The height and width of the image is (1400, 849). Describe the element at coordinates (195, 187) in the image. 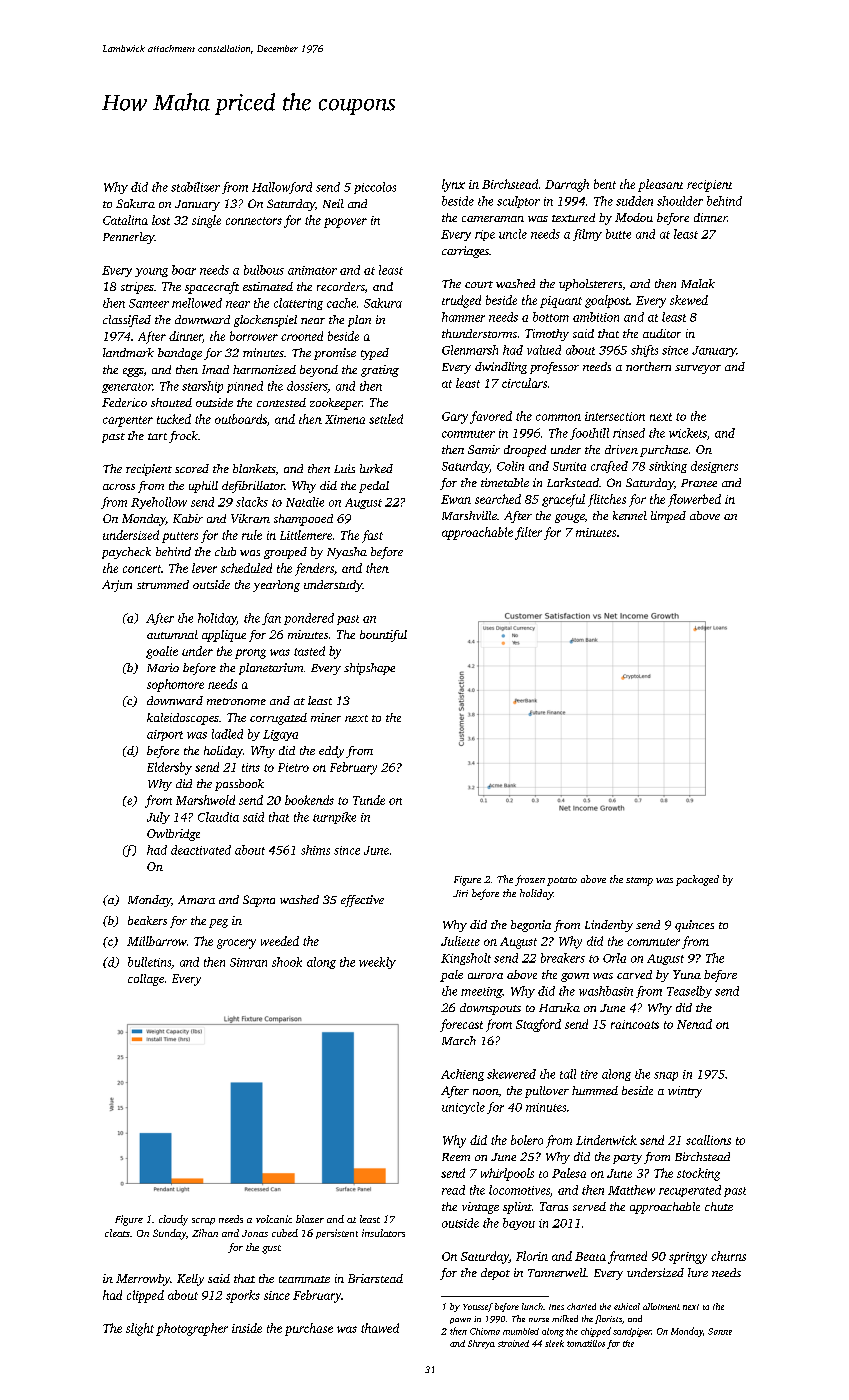

I see `stabilizer` at that location.
